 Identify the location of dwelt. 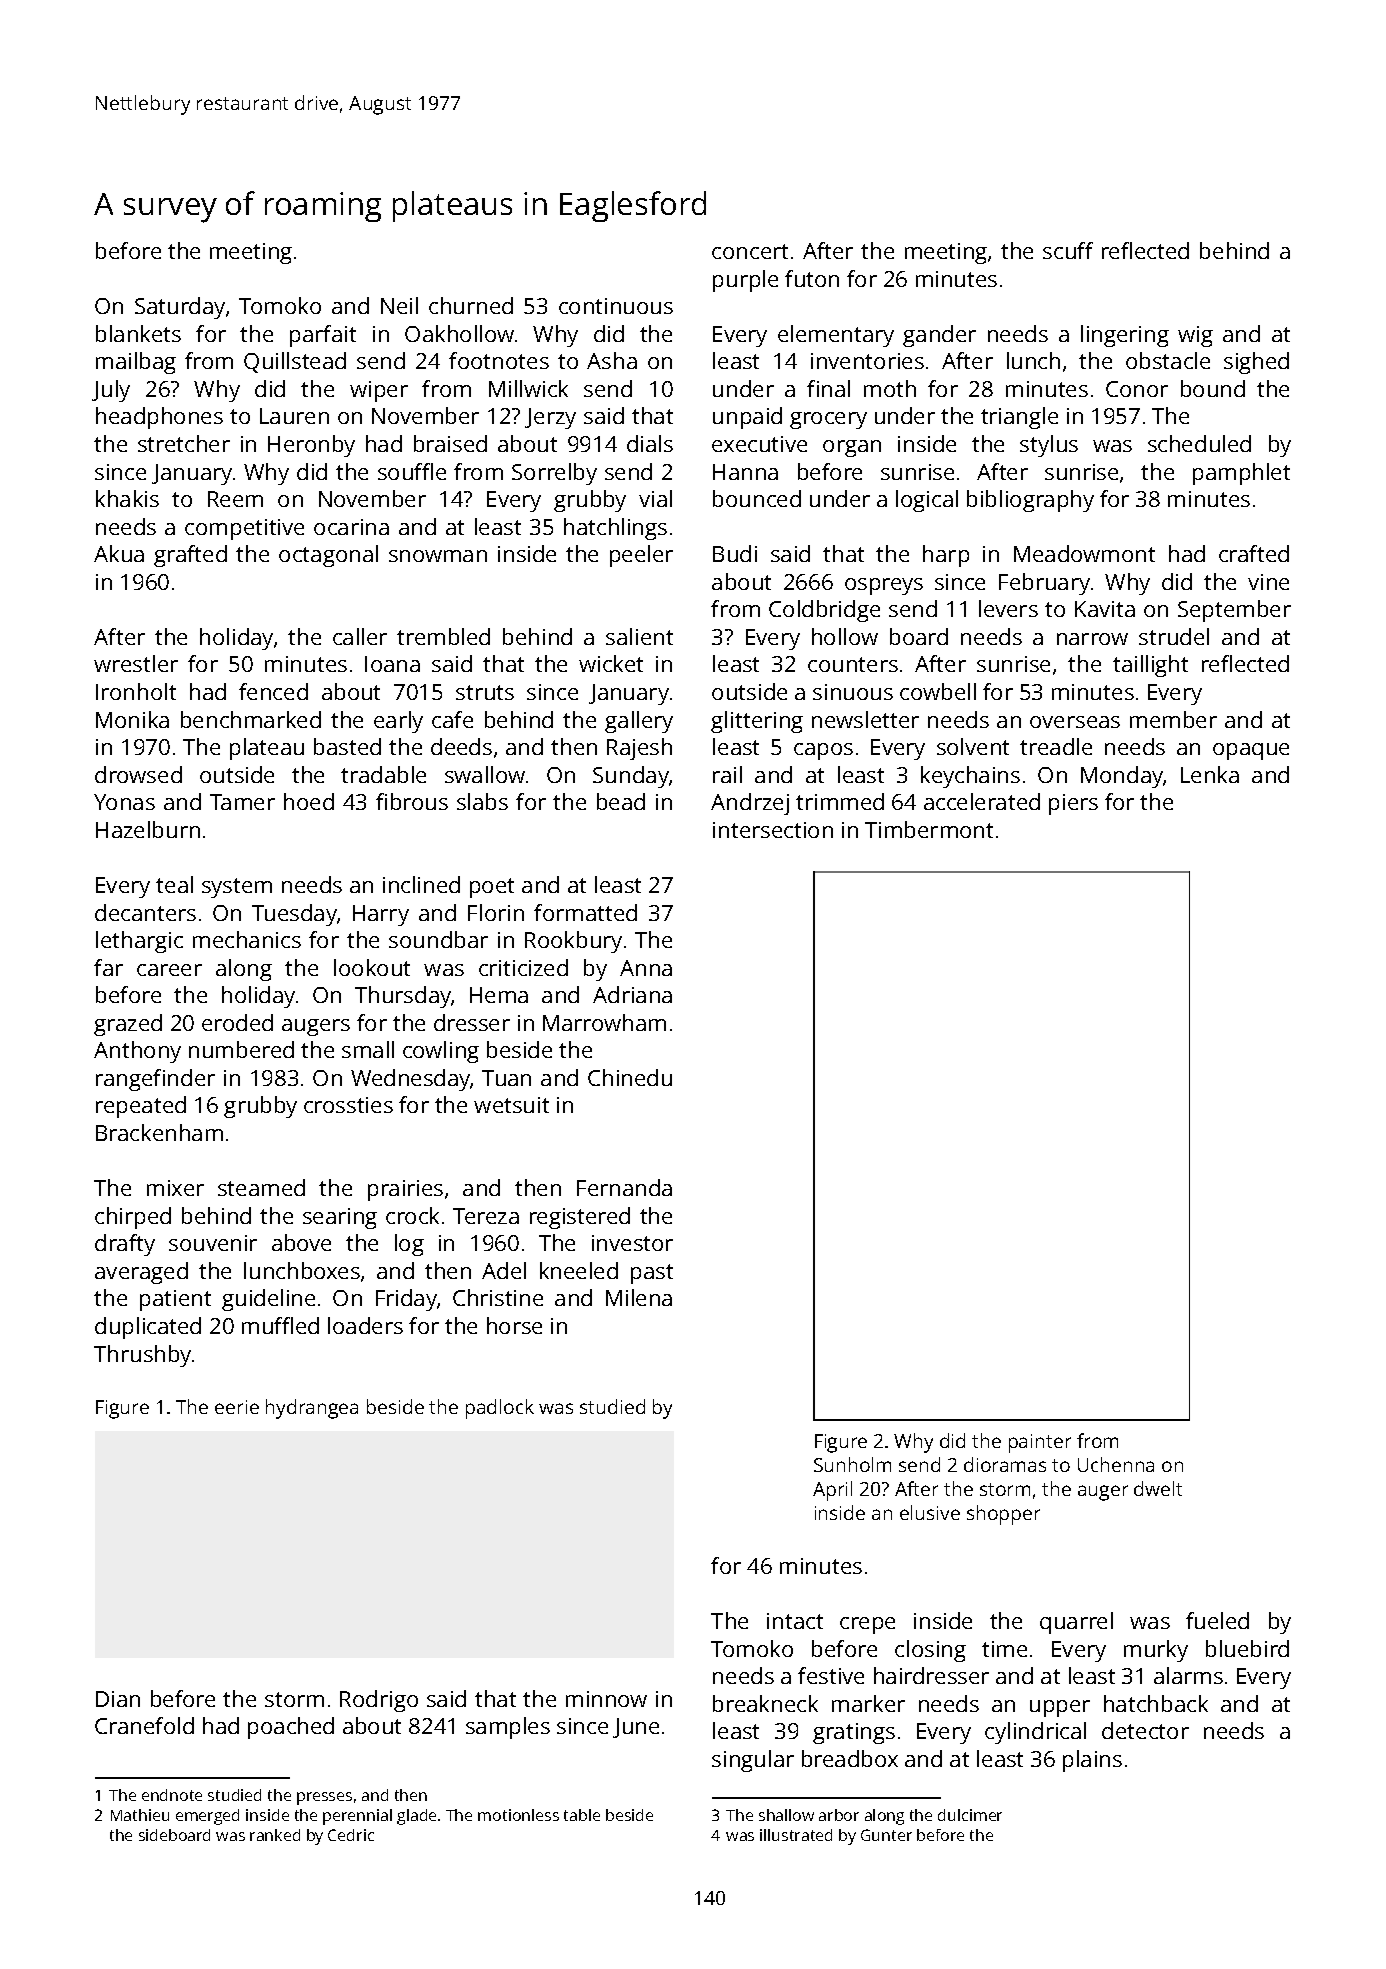
(1158, 1488).
